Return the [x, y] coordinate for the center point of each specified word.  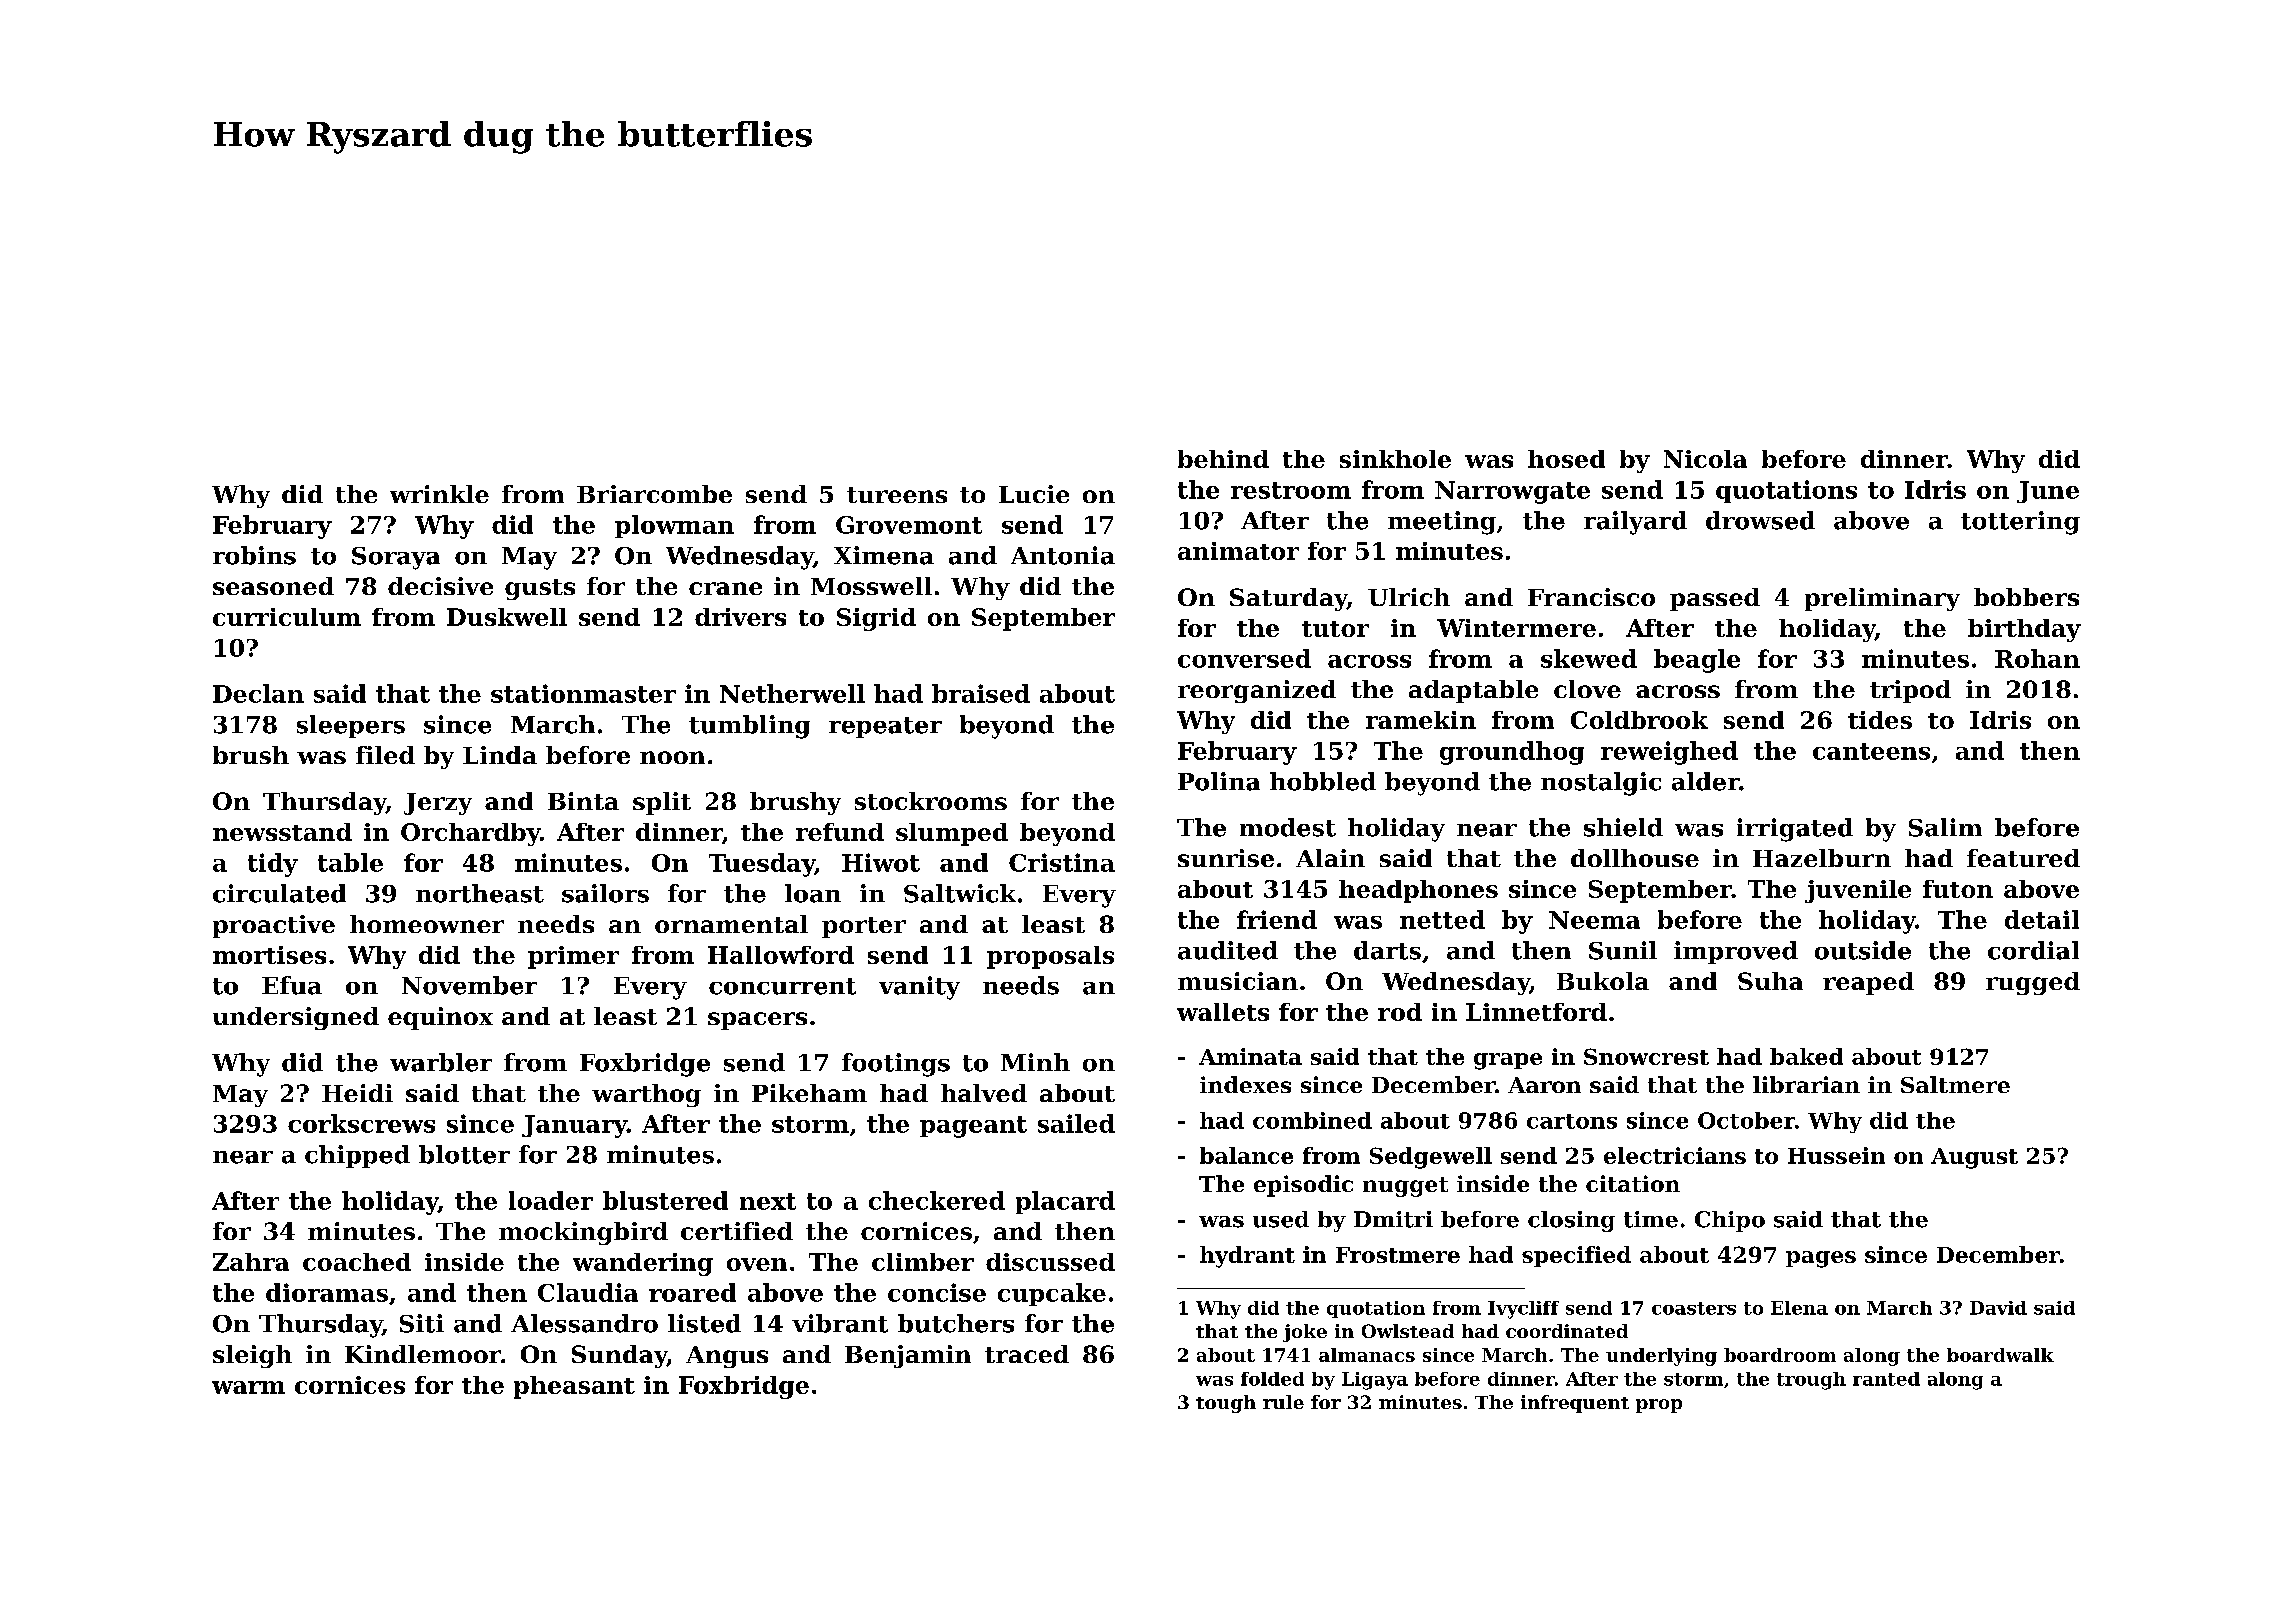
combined [1312, 1120]
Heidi [357, 1093]
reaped [1868, 983]
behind [1223, 459]
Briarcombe [654, 494]
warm [248, 1387]
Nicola [1705, 459]
